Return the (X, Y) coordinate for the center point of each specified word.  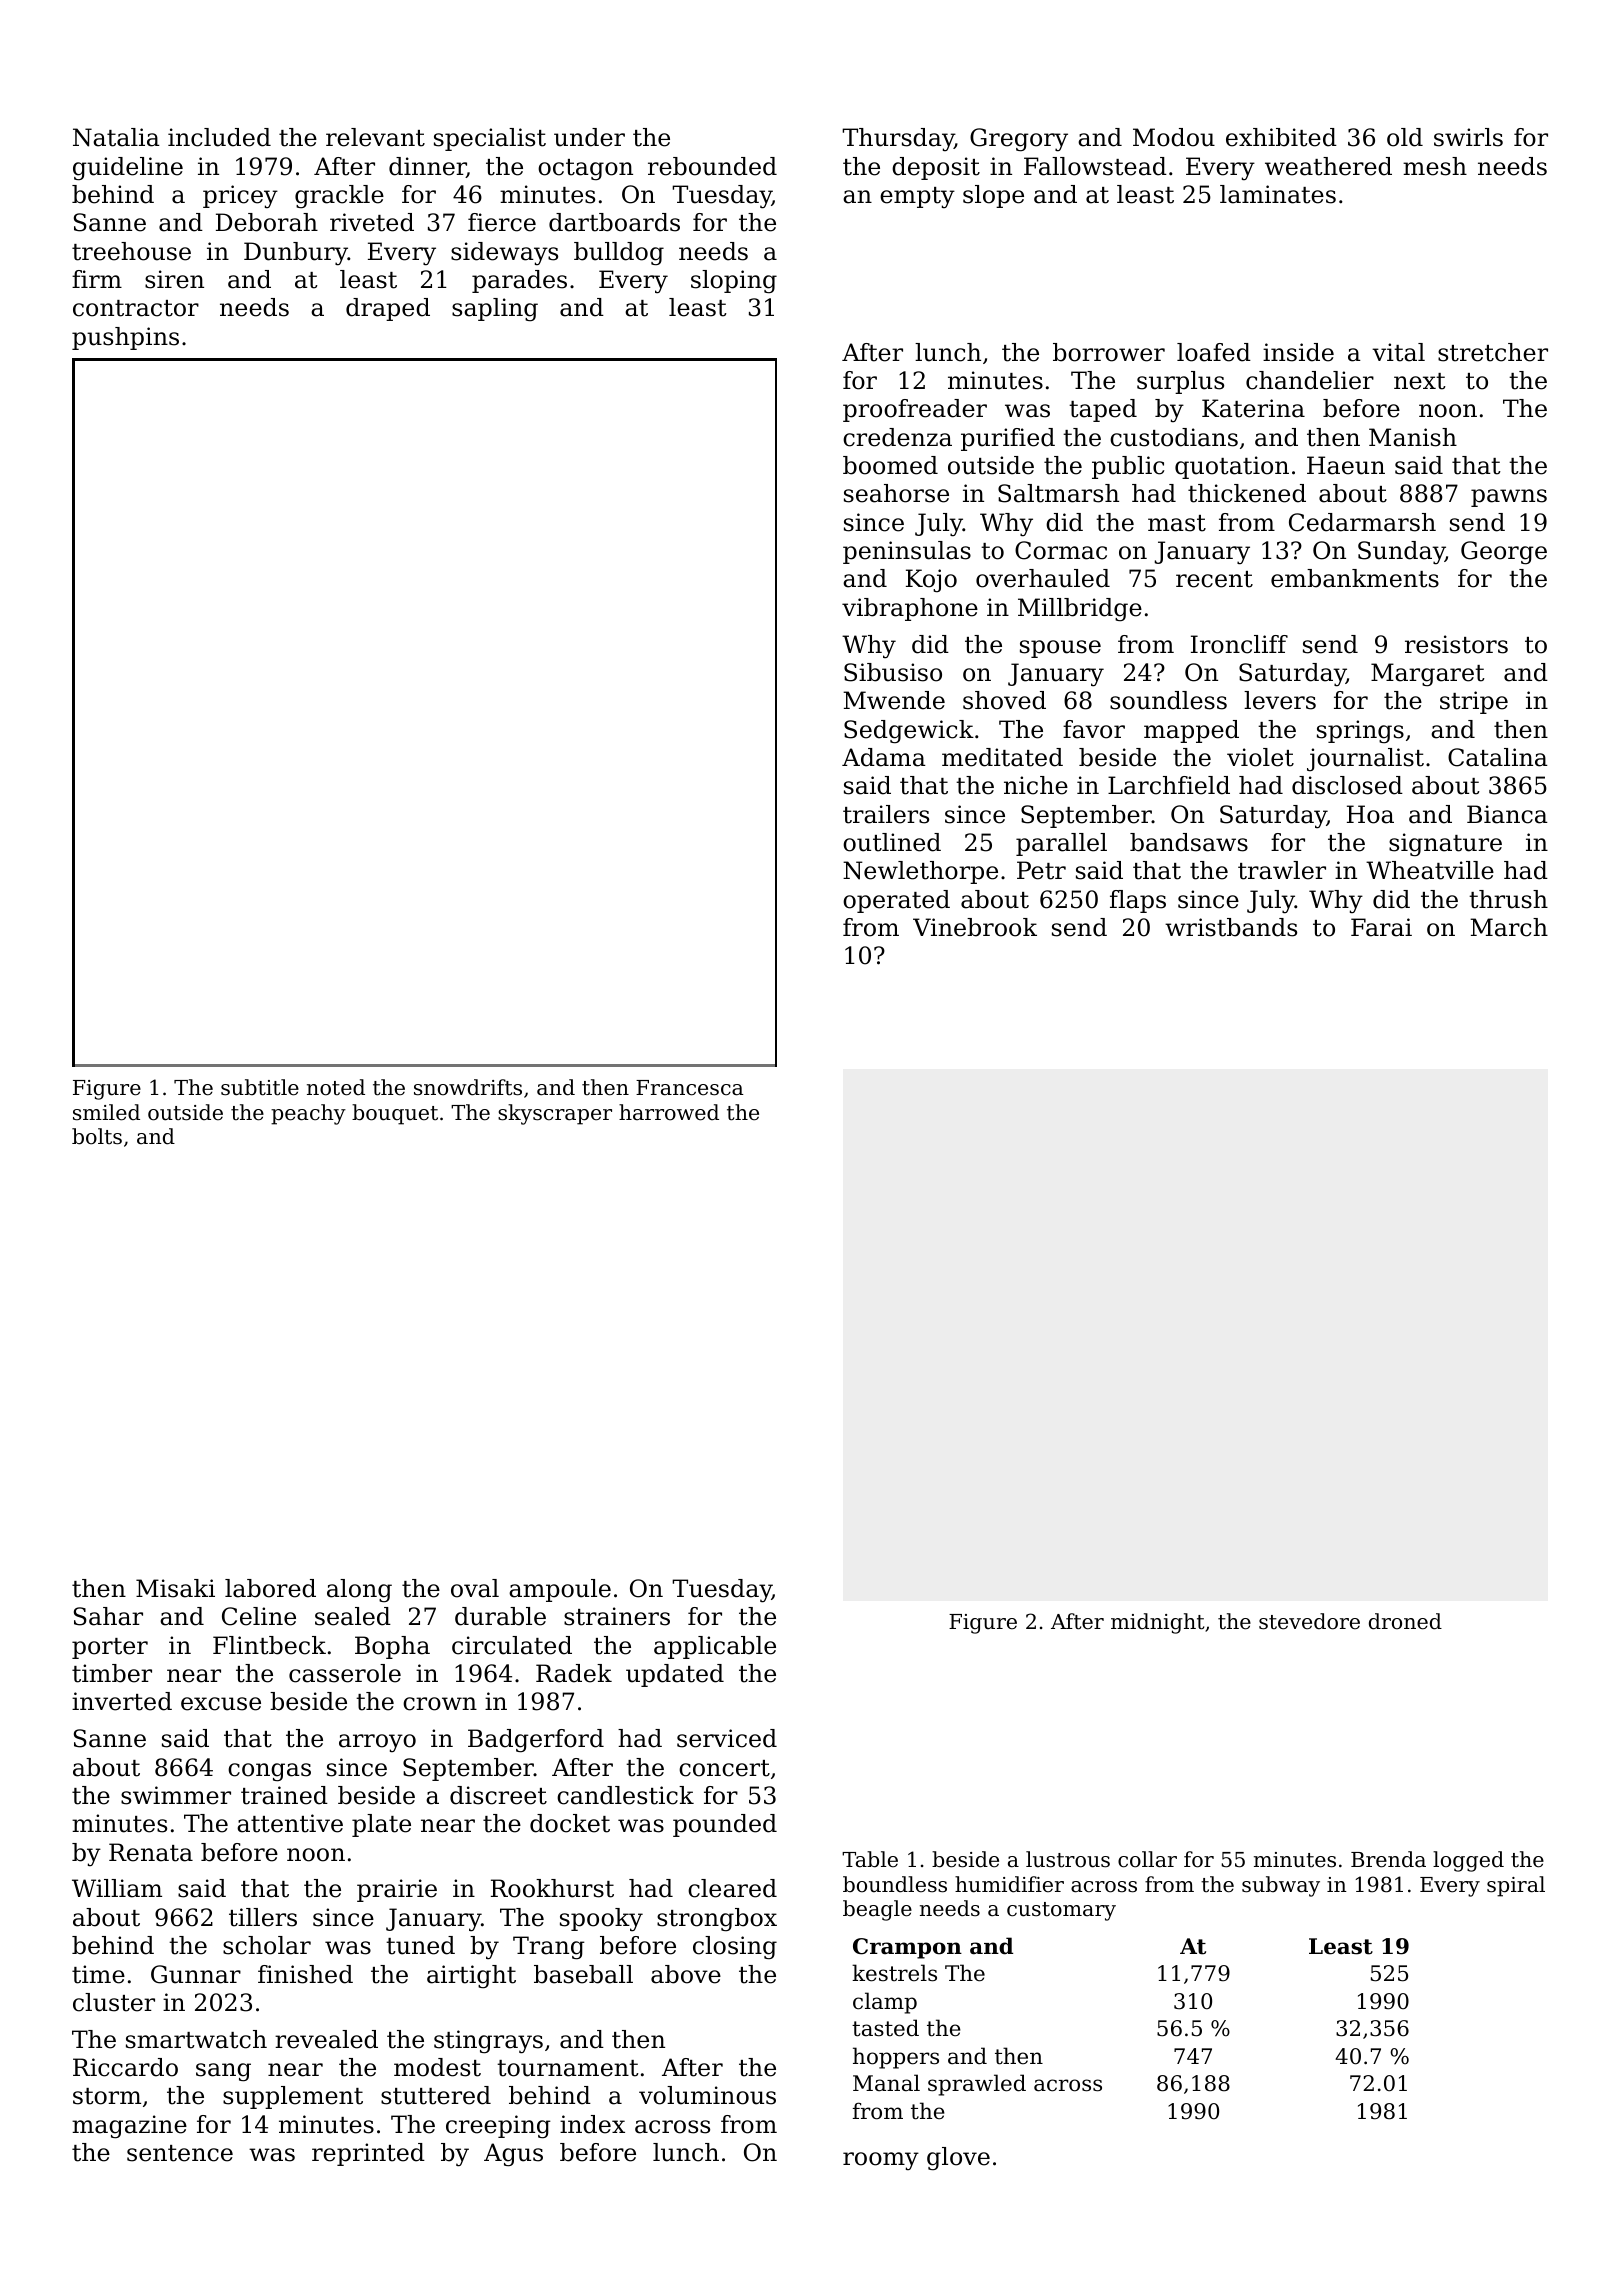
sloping (734, 281)
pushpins (125, 338)
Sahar (108, 1616)
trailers (886, 814)
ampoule (560, 1590)
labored (270, 1588)
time (98, 1974)
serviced (727, 1738)
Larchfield (1169, 785)
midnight (1157, 1623)
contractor (136, 308)
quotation (1232, 467)
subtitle (260, 1087)
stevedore (1309, 1621)
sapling (495, 310)
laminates (1278, 194)
